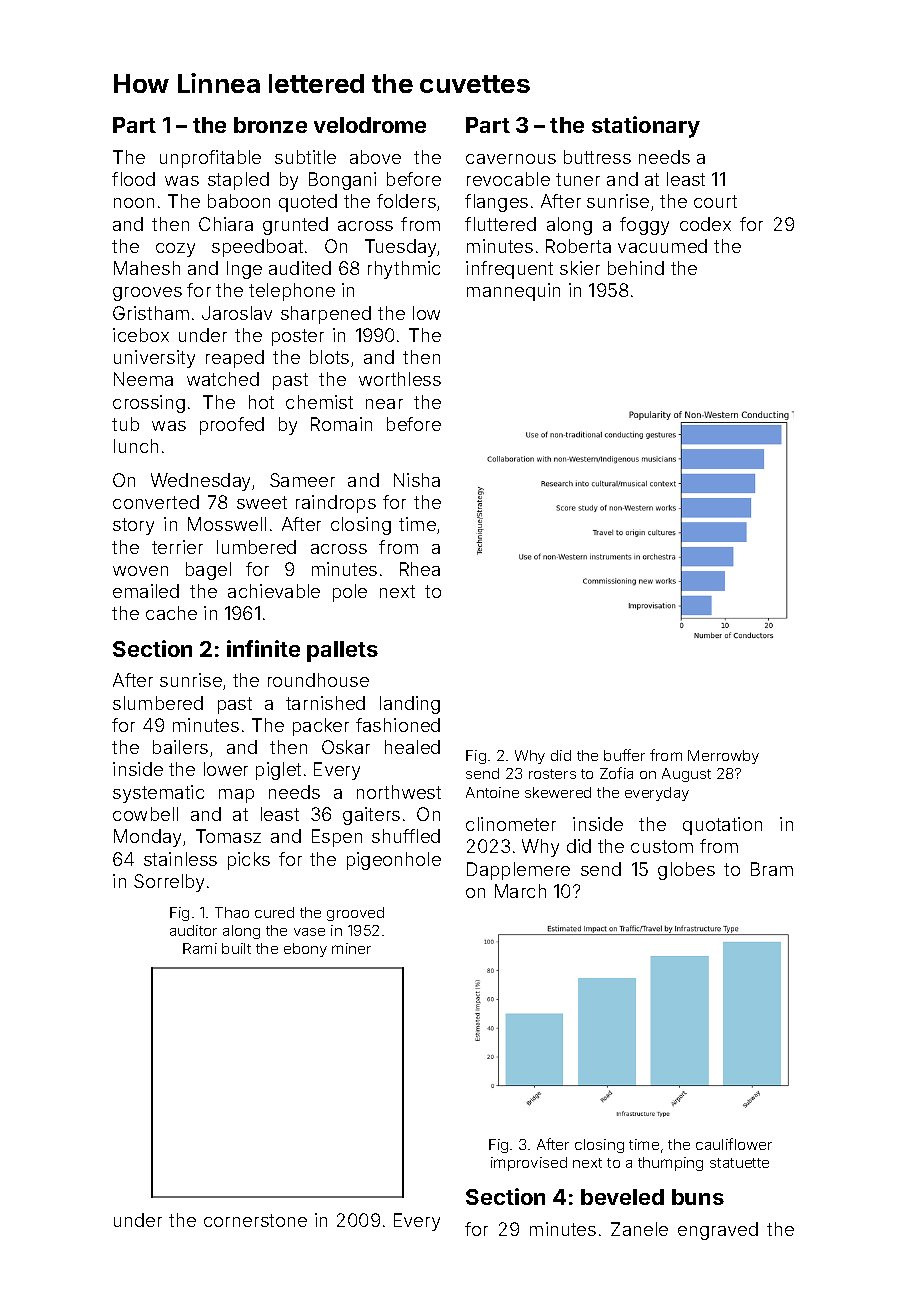 This image has width=908, height=1316. I want to click on miner, so click(351, 948).
